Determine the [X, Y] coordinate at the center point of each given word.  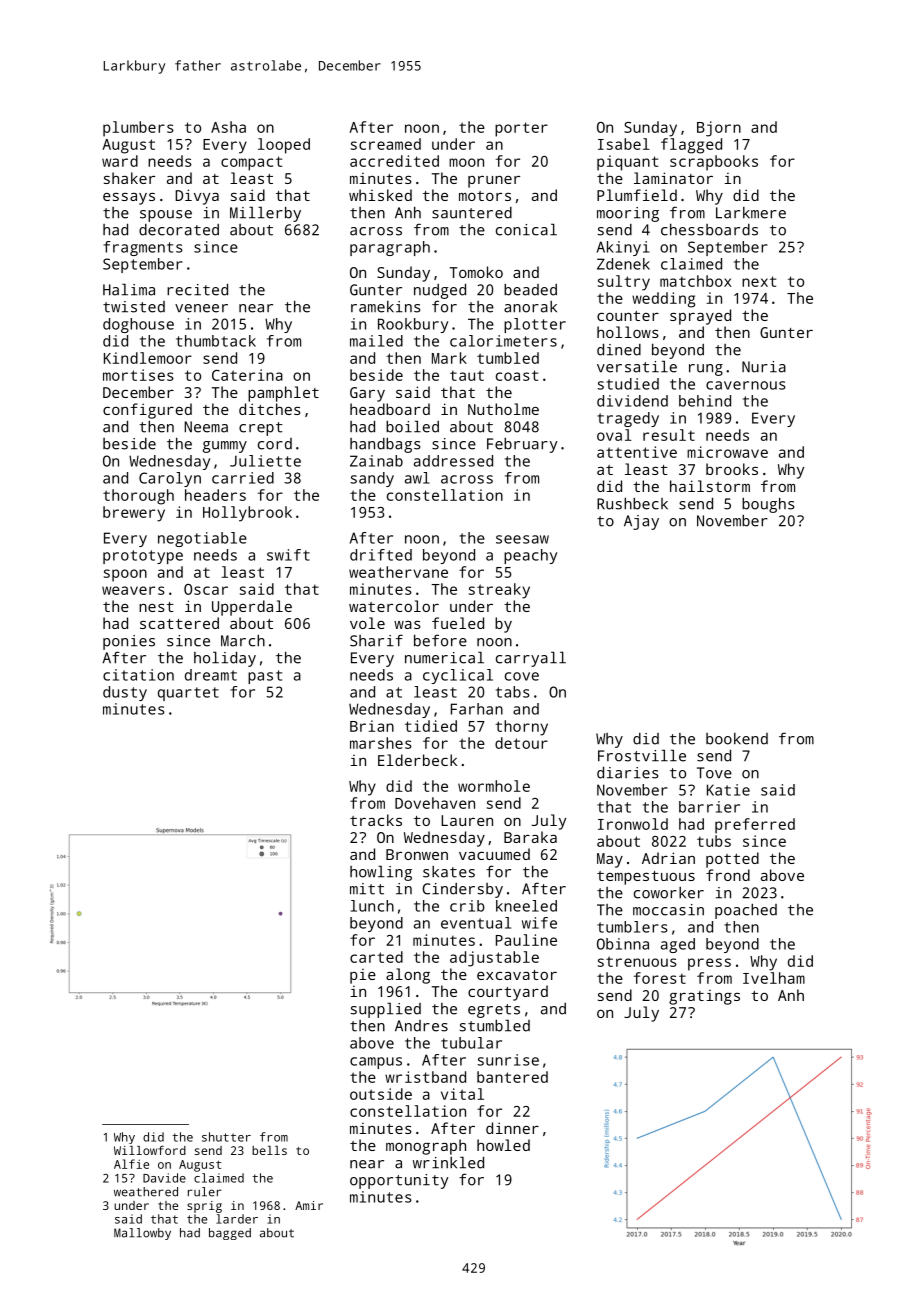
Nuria [764, 367]
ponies [129, 642]
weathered [146, 1192]
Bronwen [417, 854]
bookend [737, 739]
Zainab [376, 461]
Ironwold [633, 824]
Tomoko [476, 272]
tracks [376, 820]
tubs [714, 841]
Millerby [265, 214]
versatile [637, 366]
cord [275, 444]
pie [363, 976]
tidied [431, 726]
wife [539, 923]
